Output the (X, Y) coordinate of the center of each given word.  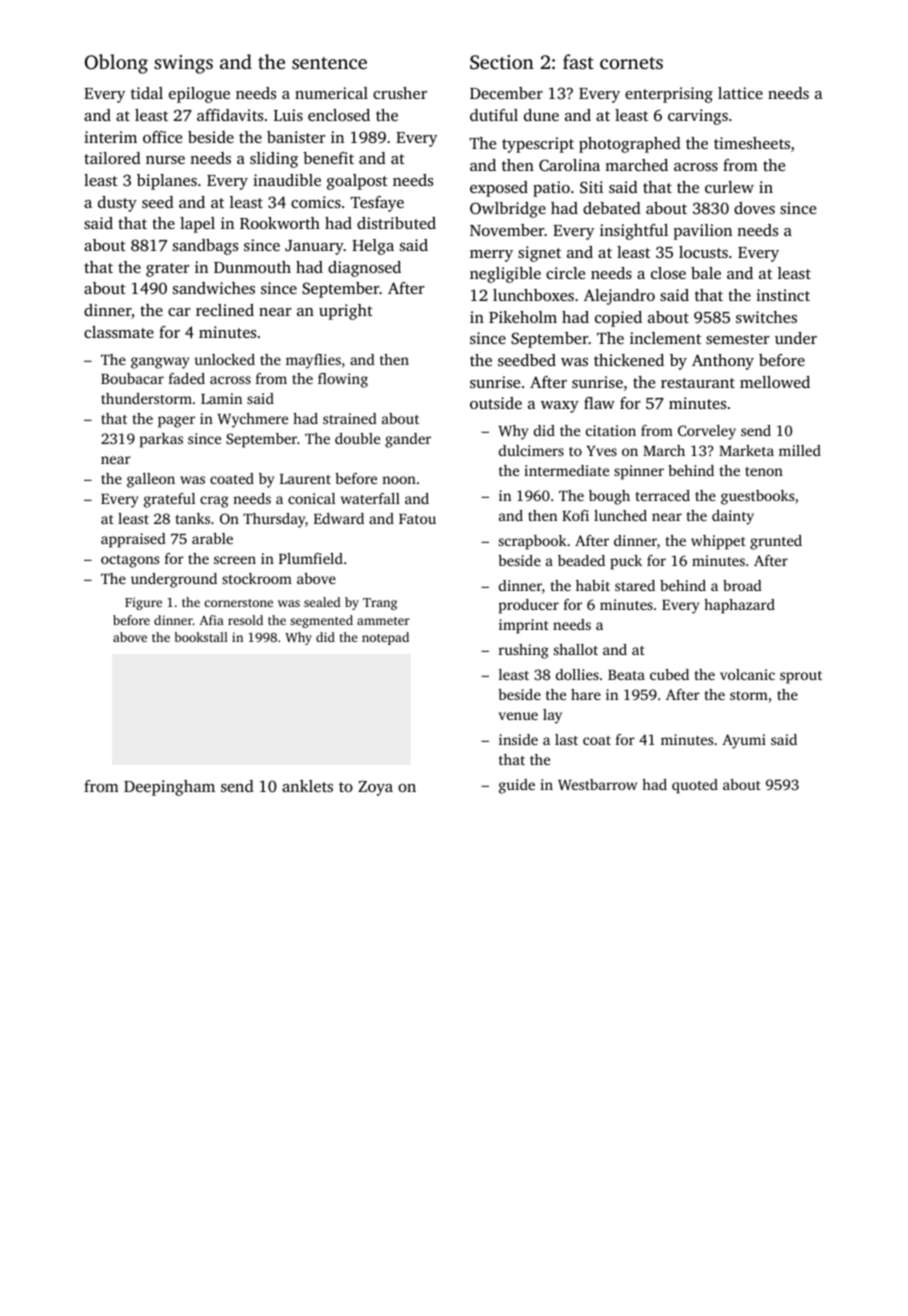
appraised (133, 540)
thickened (629, 360)
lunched (620, 515)
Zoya (375, 788)
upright (346, 312)
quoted (695, 786)
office (162, 137)
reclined (225, 310)
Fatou (417, 519)
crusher (400, 93)
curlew (729, 187)
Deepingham (169, 788)
